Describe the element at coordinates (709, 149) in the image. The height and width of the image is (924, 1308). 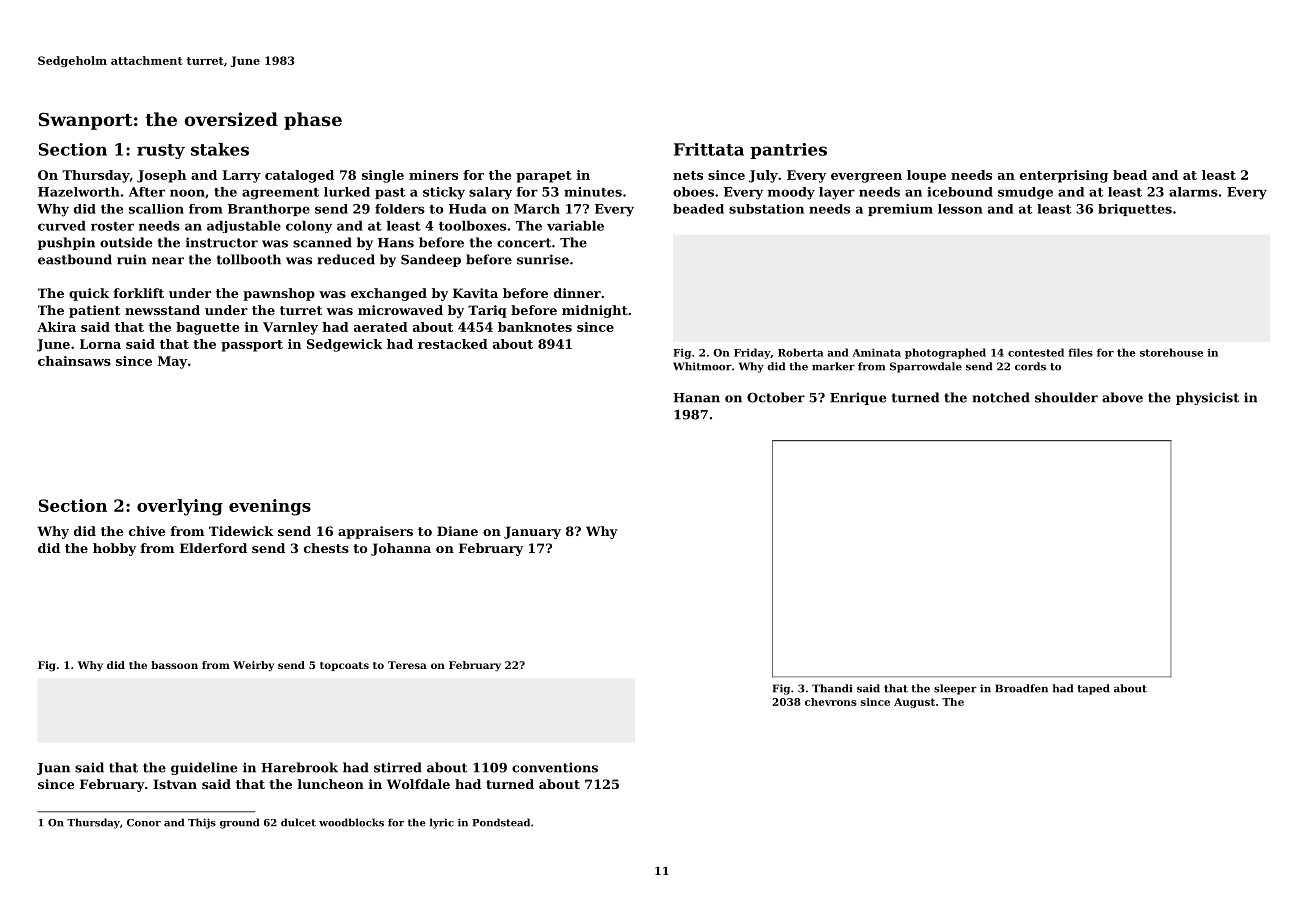
I see `Frittata` at that location.
